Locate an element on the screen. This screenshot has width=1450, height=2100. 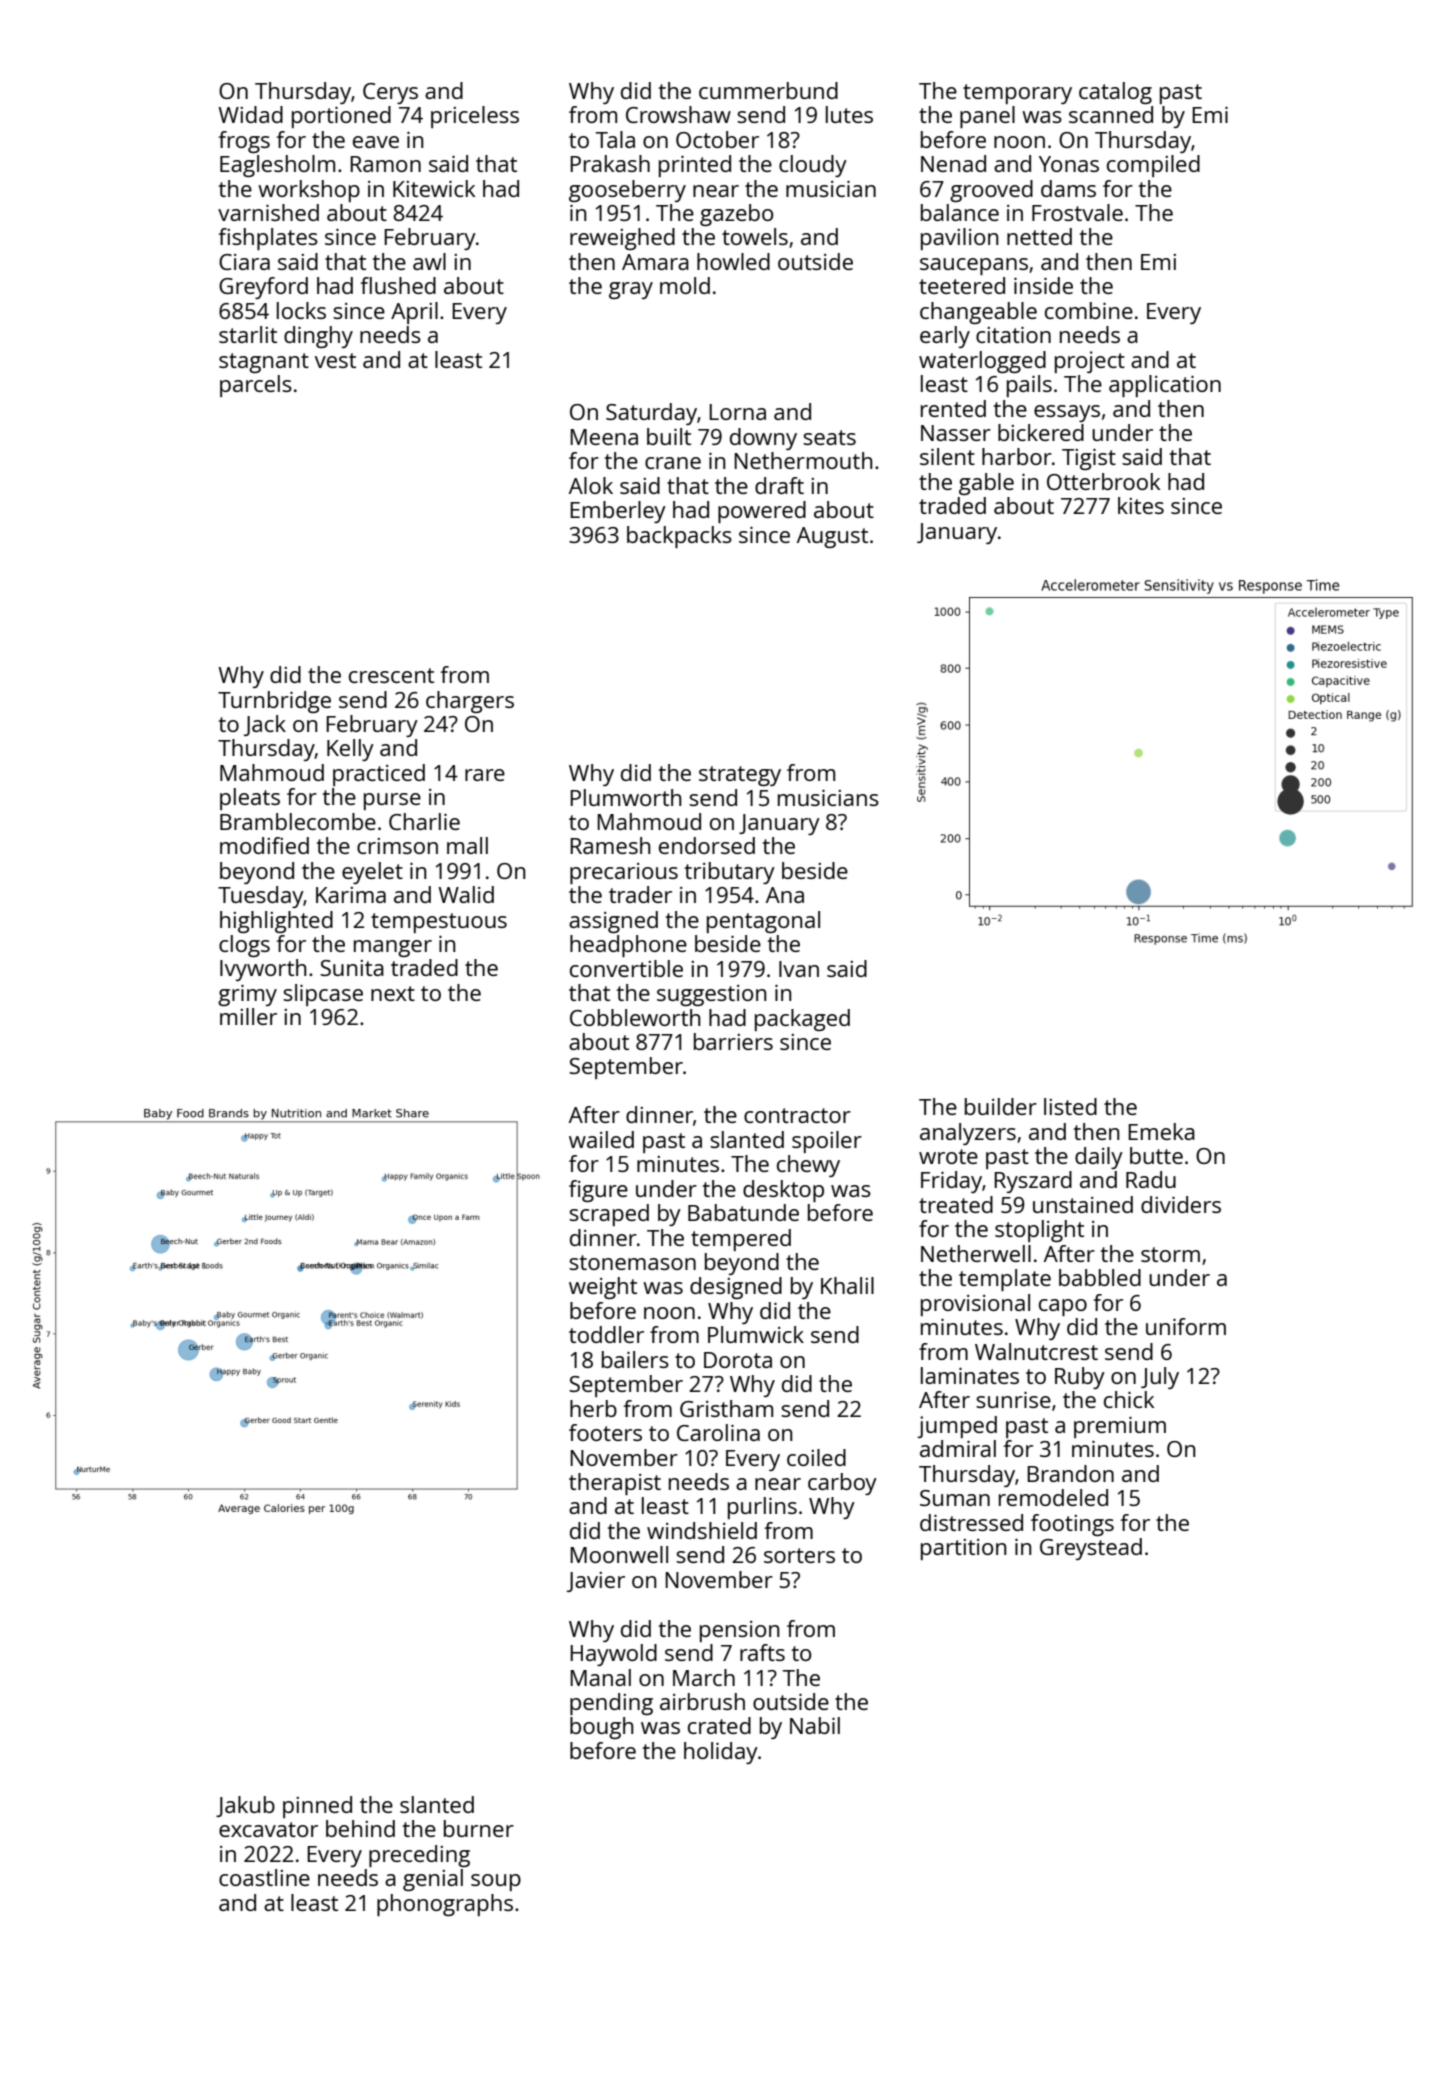
bailers is located at coordinates (635, 1359).
